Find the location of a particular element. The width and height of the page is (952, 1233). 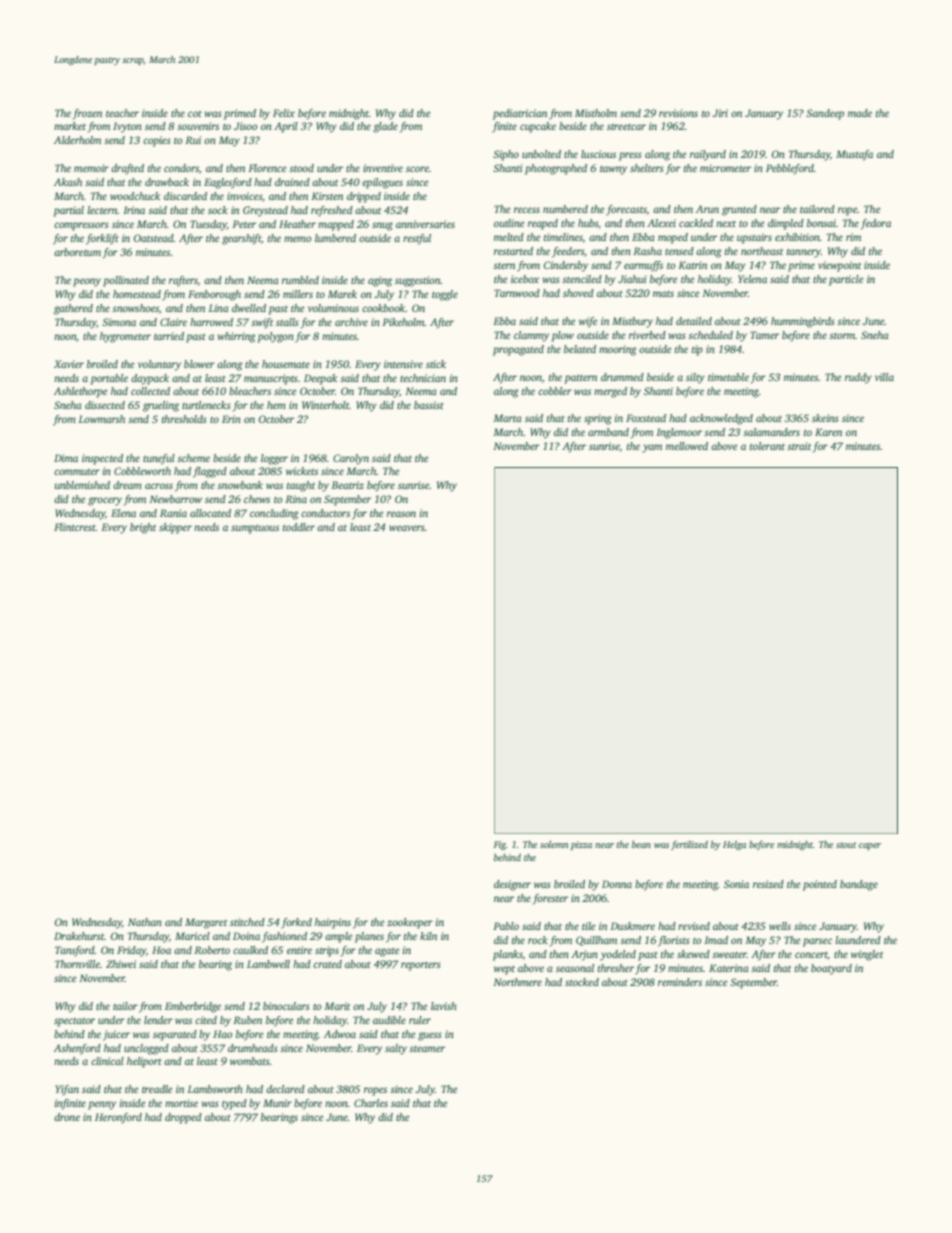

Fig is located at coordinates (500, 845).
